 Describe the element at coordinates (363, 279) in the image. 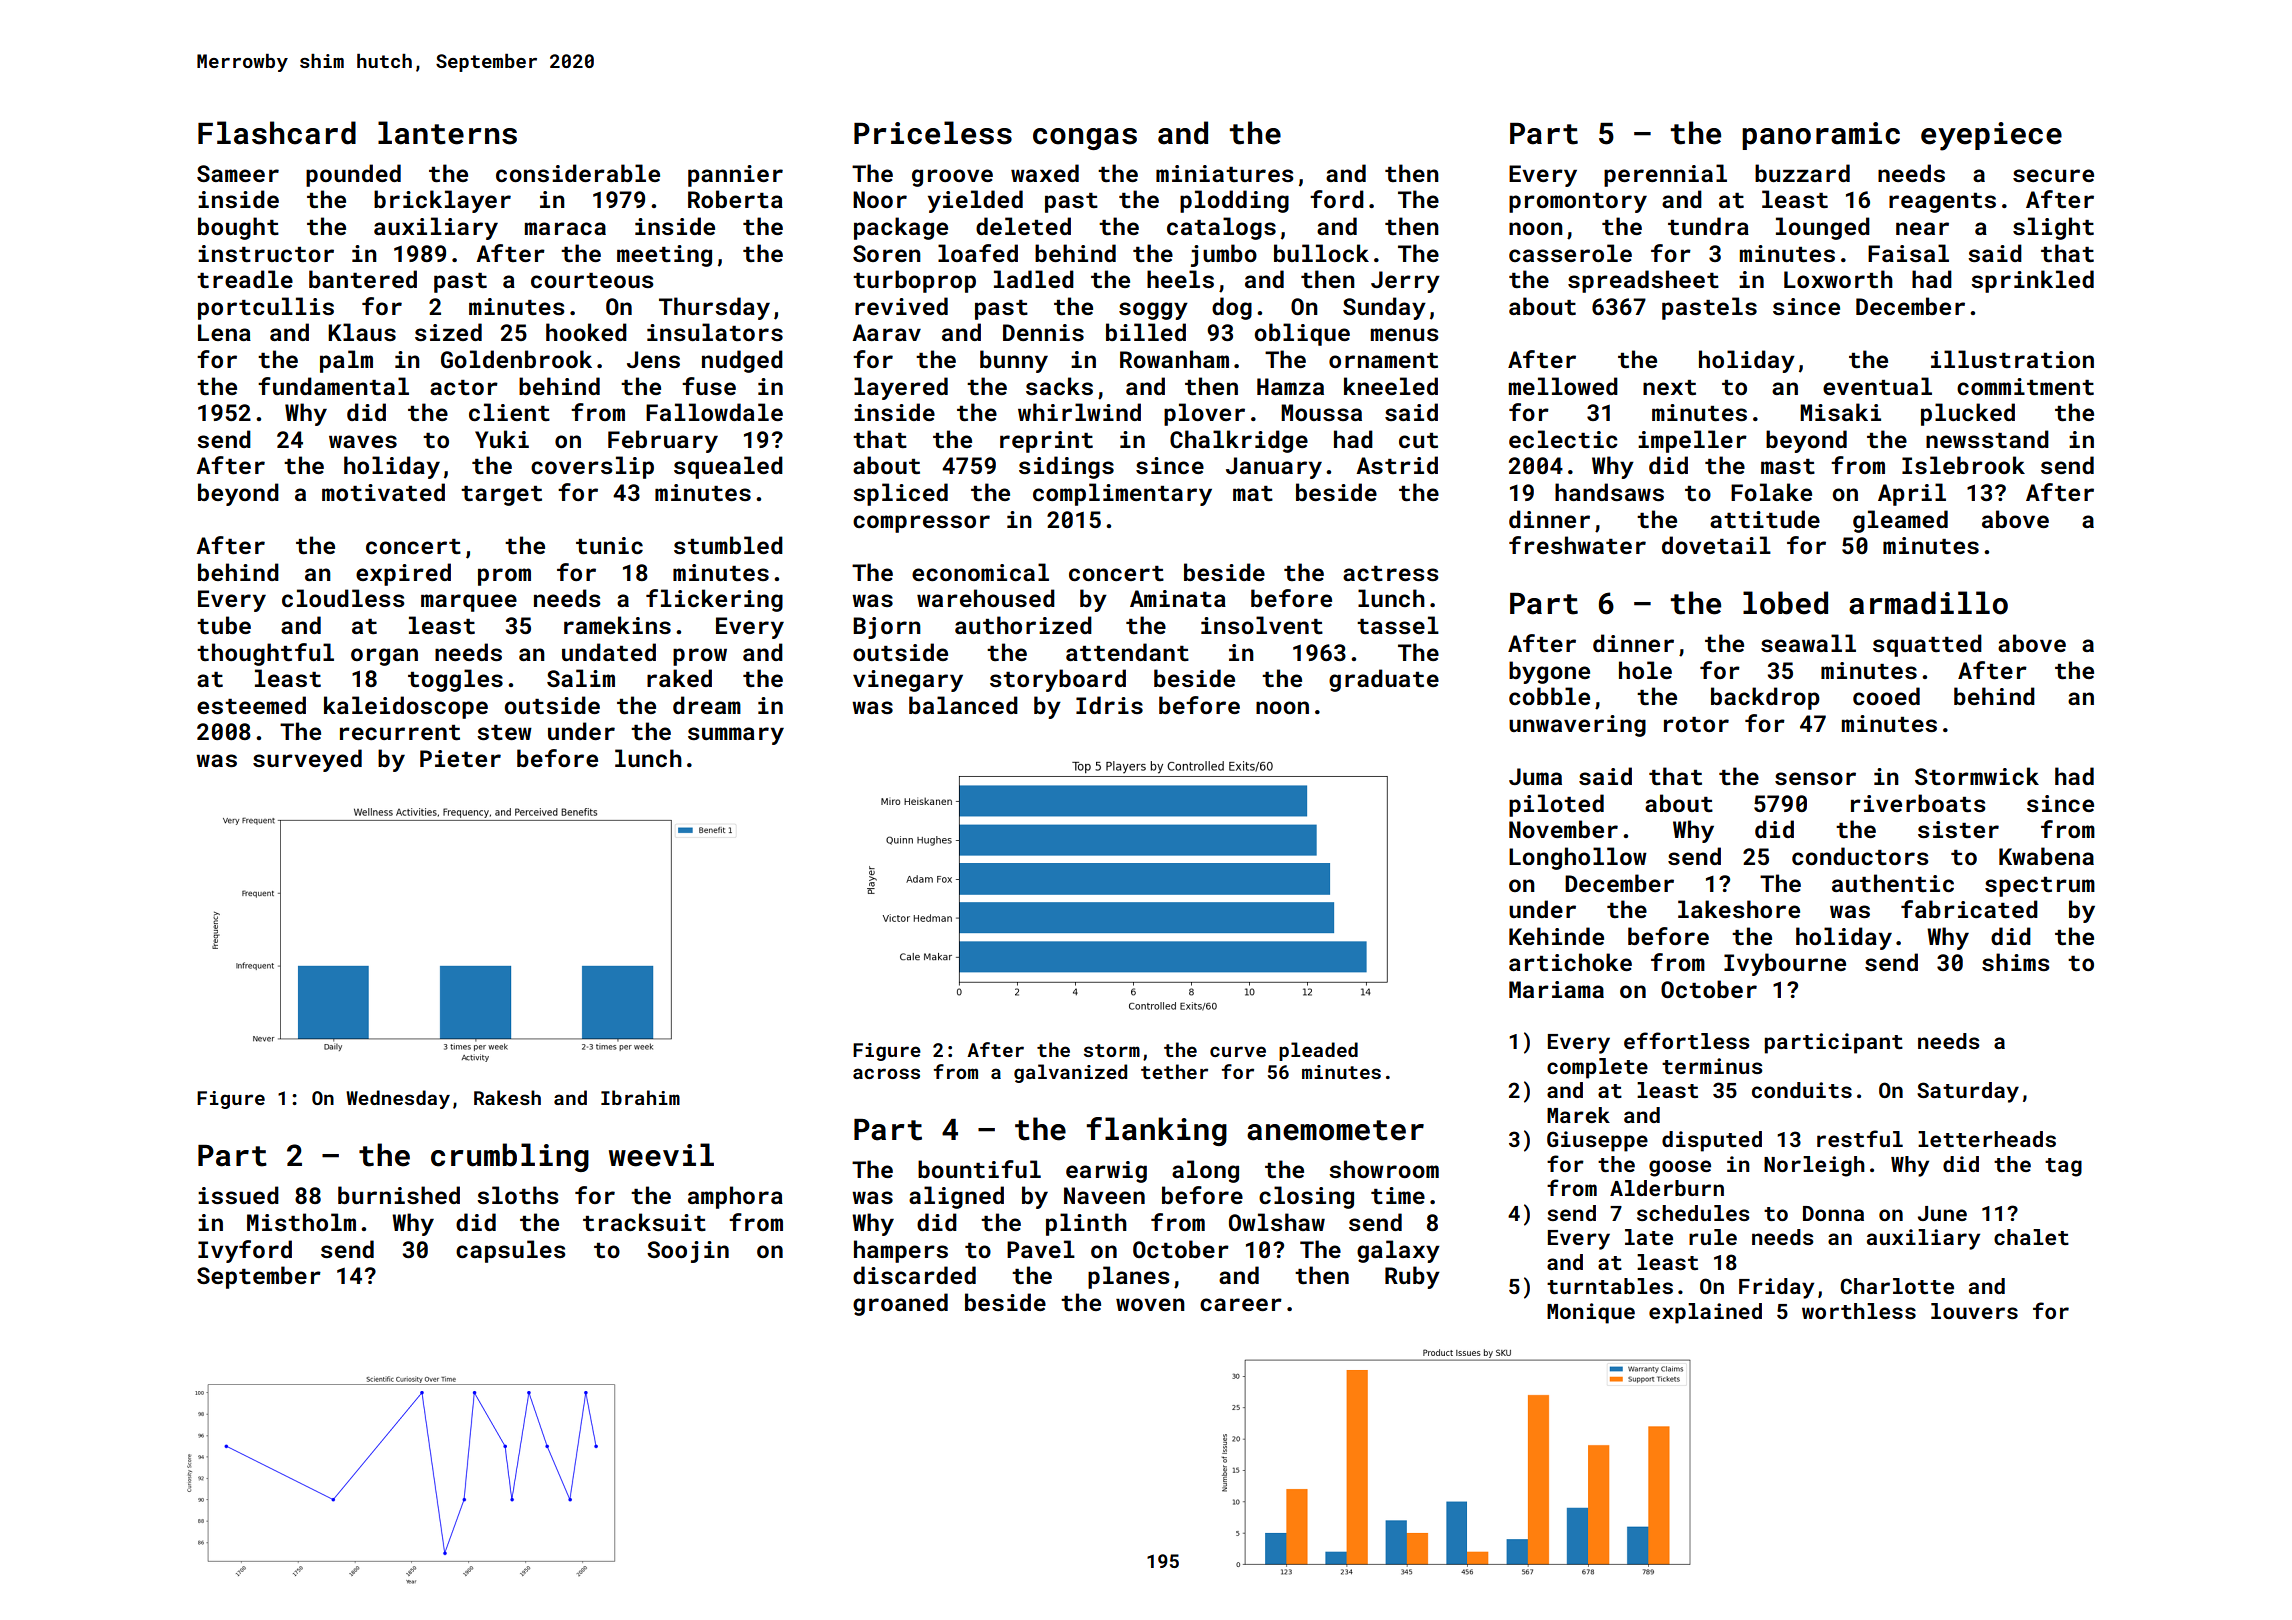

I see `bantered` at that location.
